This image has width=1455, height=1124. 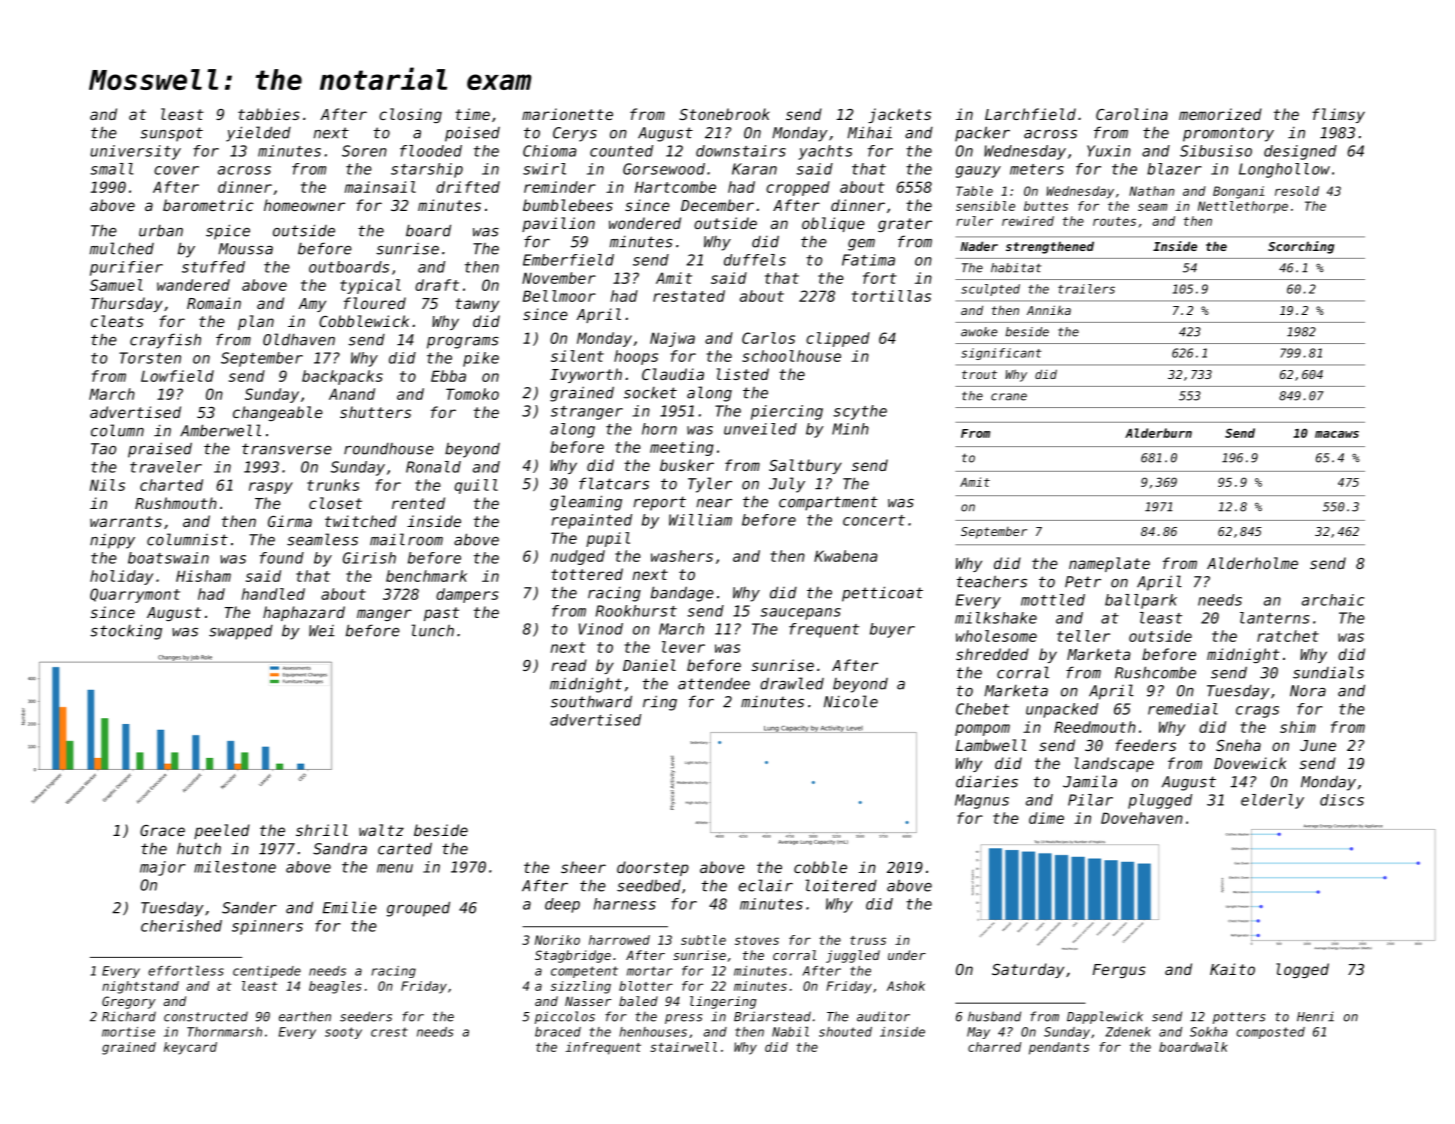 I want to click on macaws, so click(x=1337, y=434).
